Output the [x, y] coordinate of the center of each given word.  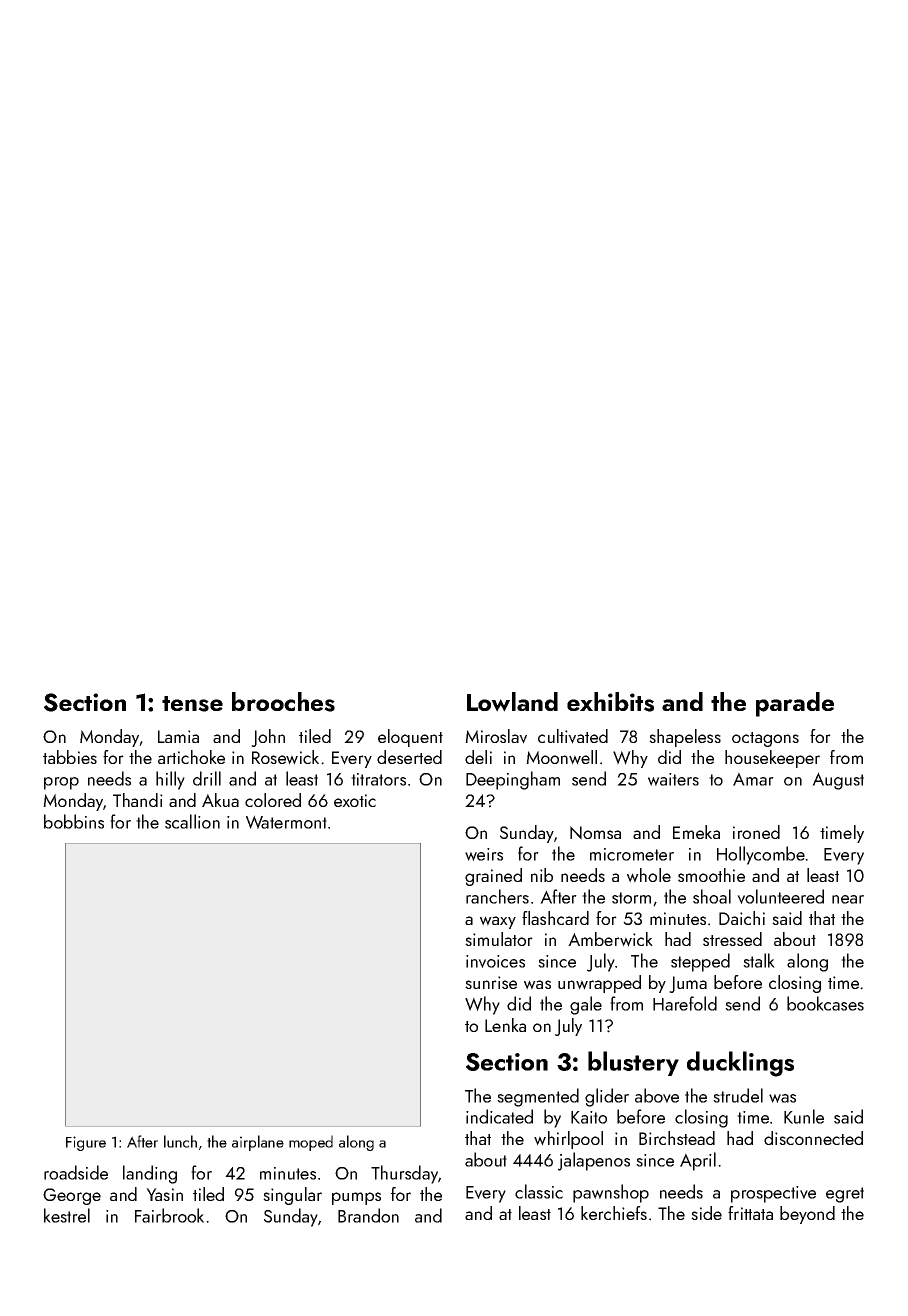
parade [795, 704]
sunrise [491, 982]
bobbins [74, 821]
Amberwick [610, 939]
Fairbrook [169, 1215]
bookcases [825, 1003]
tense [192, 704]
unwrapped [599, 984]
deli [478, 757]
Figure [86, 1143]
